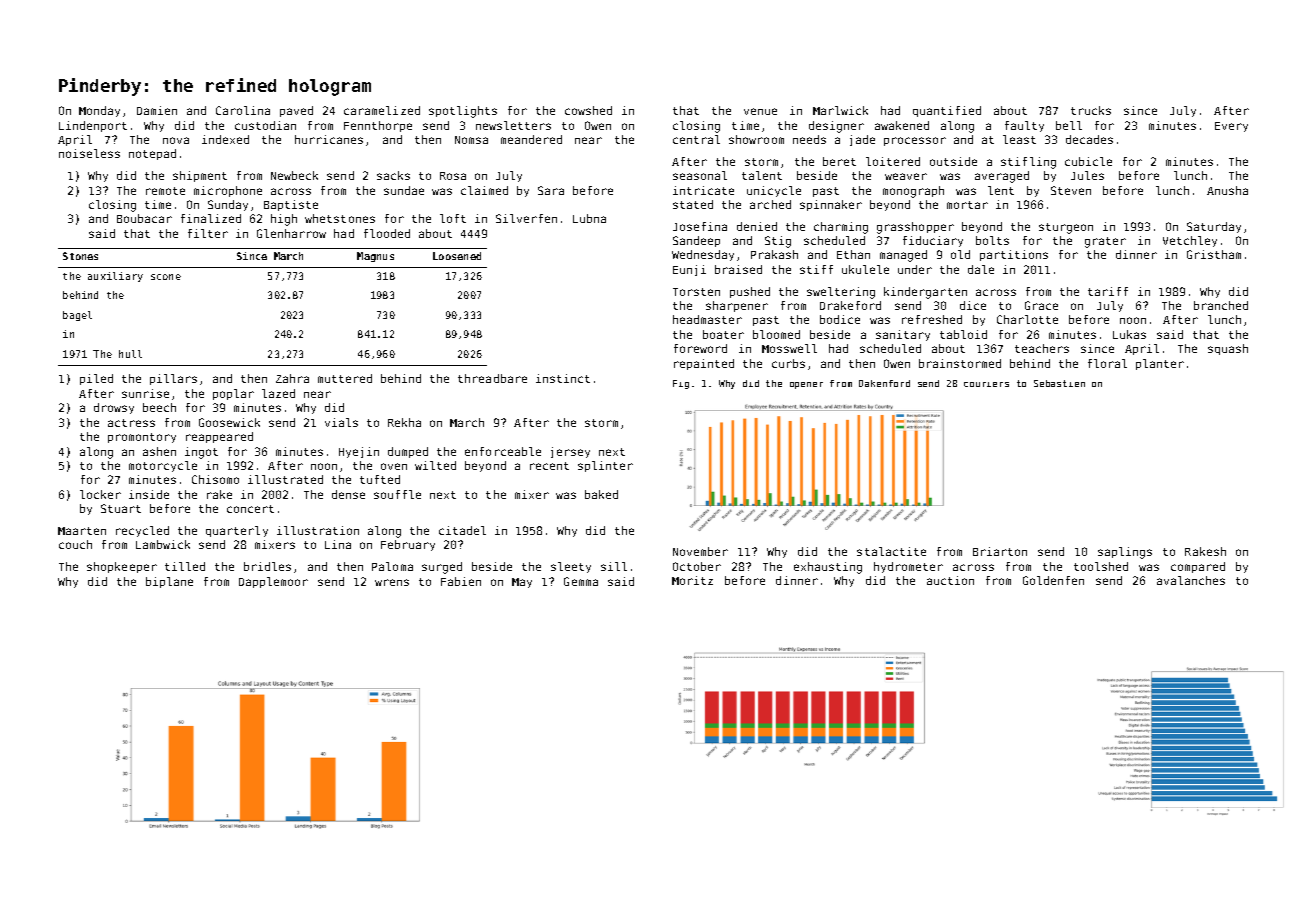 The image size is (1308, 924). What do you see at coordinates (570, 452) in the screenshot?
I see `jersey` at bounding box center [570, 452].
